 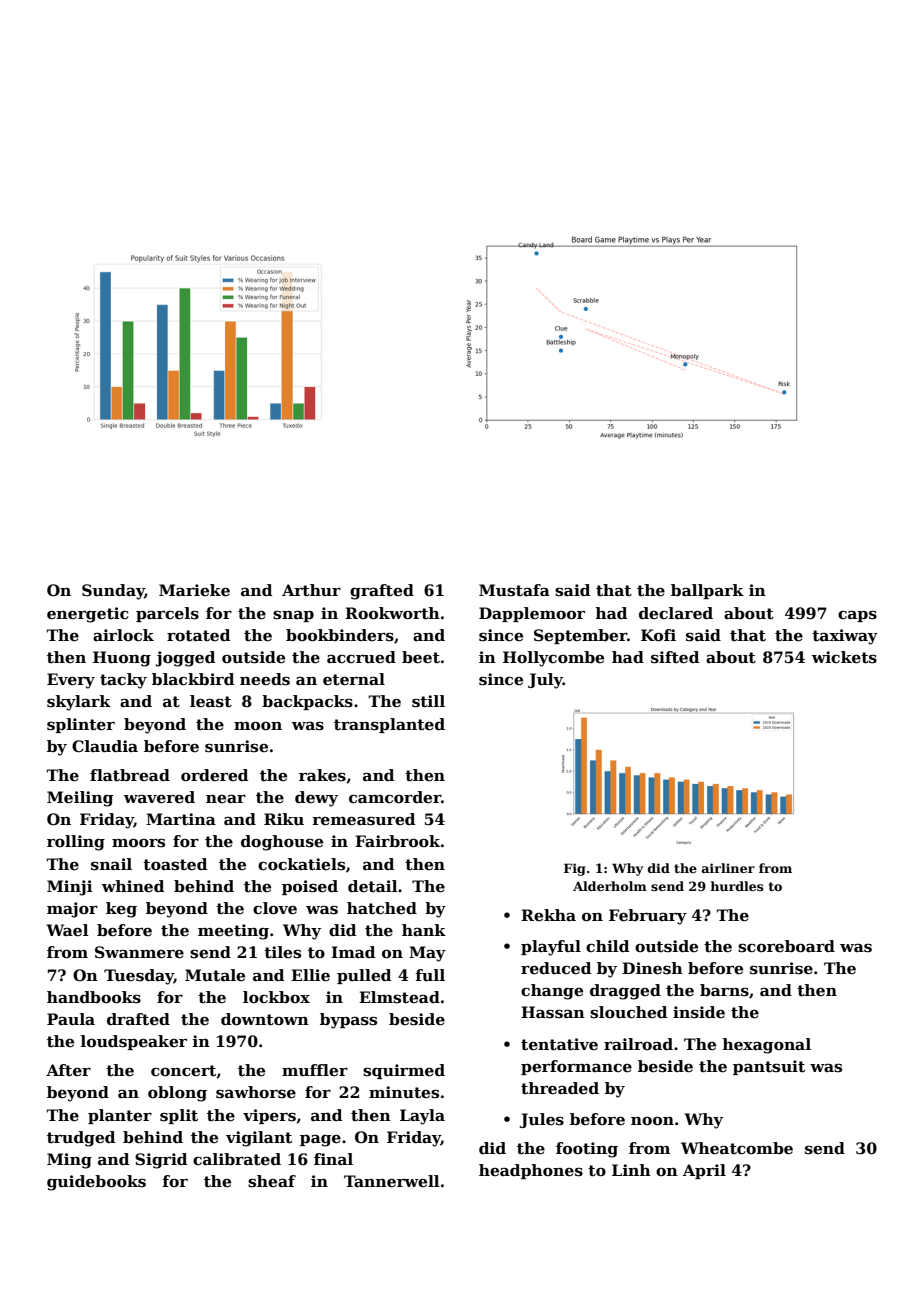 I want to click on Swanmere, so click(x=139, y=952).
